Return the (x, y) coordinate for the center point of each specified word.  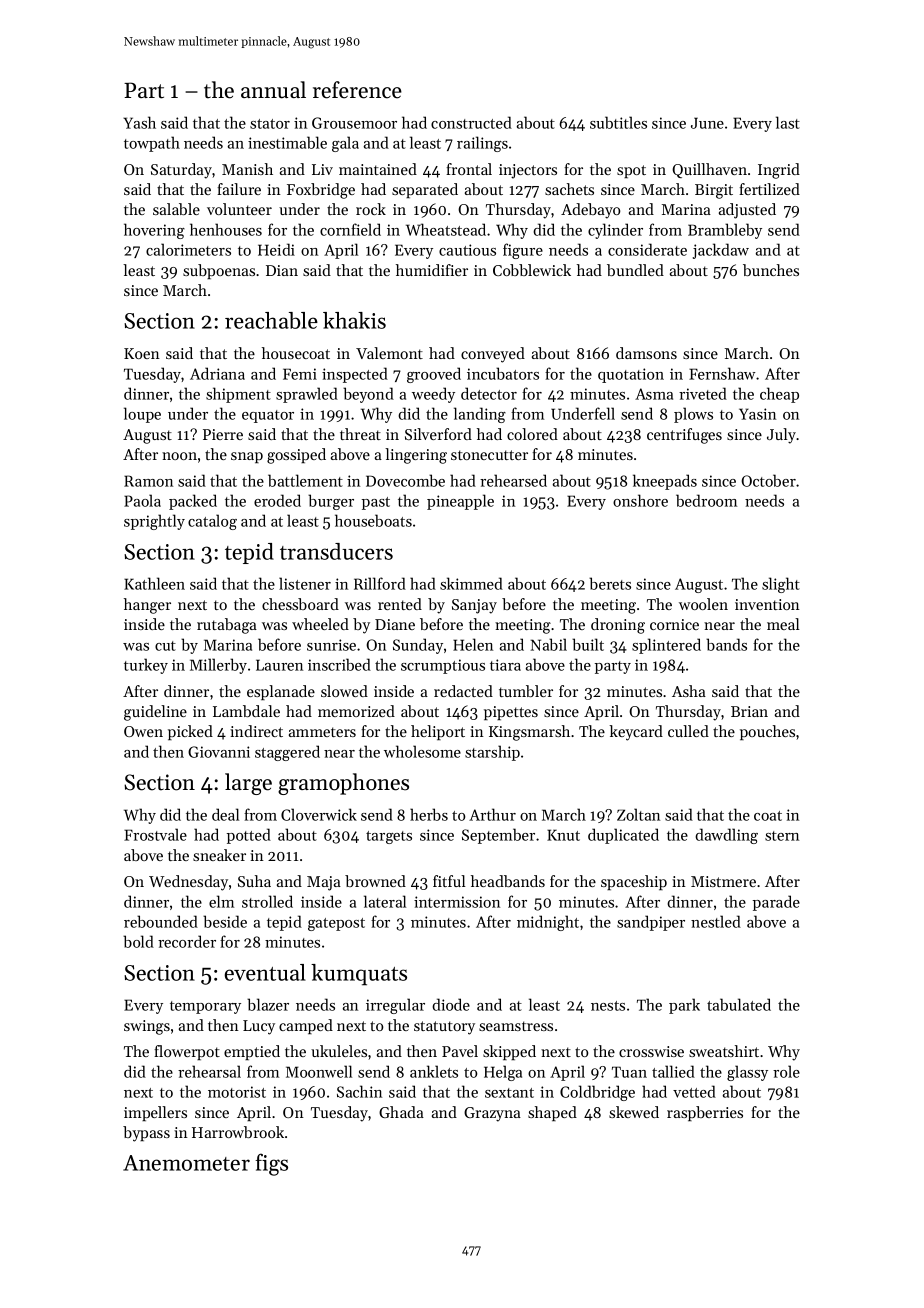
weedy (433, 395)
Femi (300, 374)
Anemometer (186, 1163)
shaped (552, 1113)
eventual (265, 972)
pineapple (460, 502)
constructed (471, 122)
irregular (395, 1006)
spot (631, 171)
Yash (139, 122)
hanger (147, 606)
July (782, 436)
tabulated (739, 1004)
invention (767, 604)
